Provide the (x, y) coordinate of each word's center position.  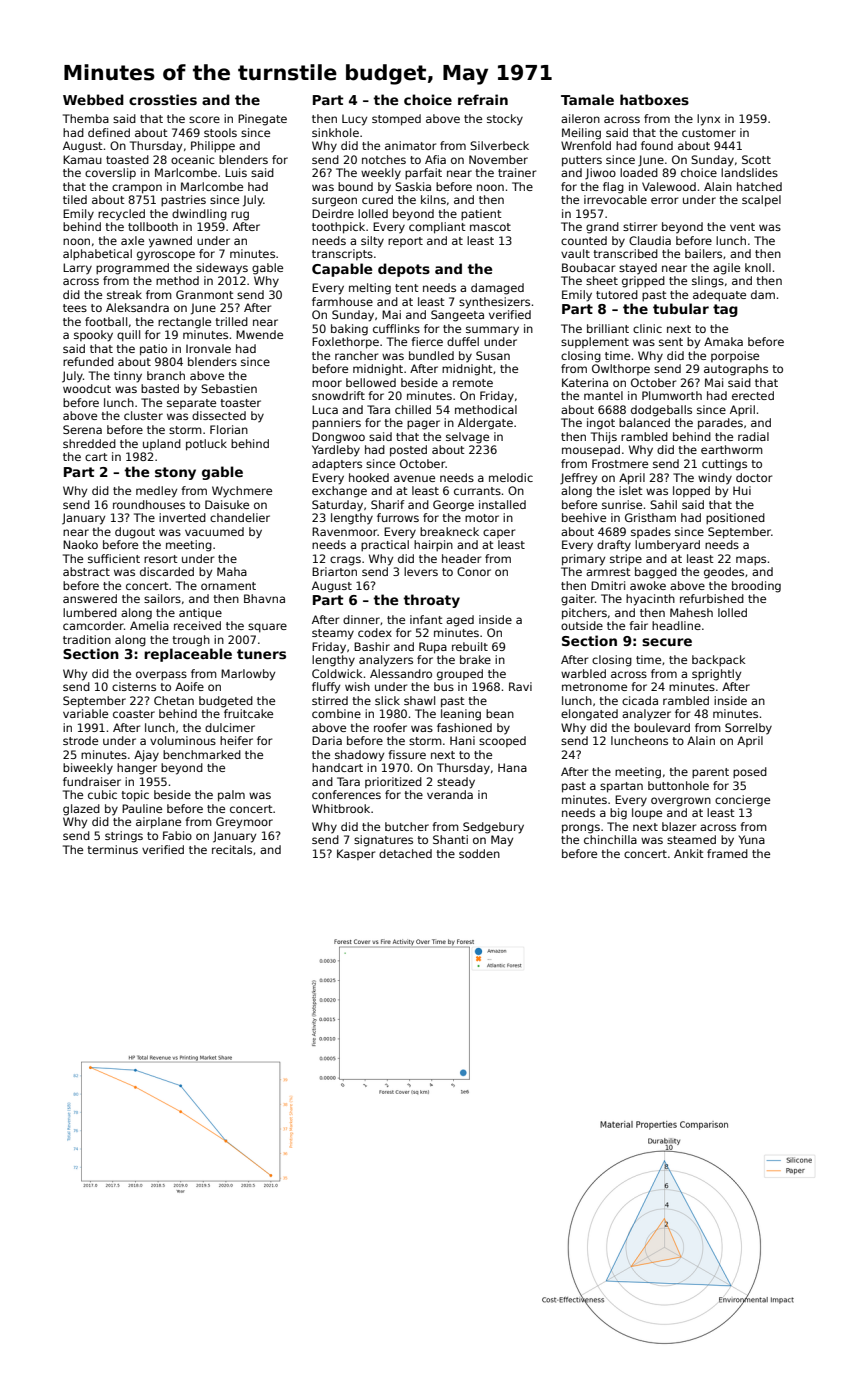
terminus (112, 849)
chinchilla (610, 839)
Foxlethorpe (345, 343)
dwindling (199, 215)
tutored (617, 294)
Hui (742, 490)
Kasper (356, 854)
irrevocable (615, 199)
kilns (433, 199)
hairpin (433, 546)
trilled (231, 321)
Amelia (149, 625)
